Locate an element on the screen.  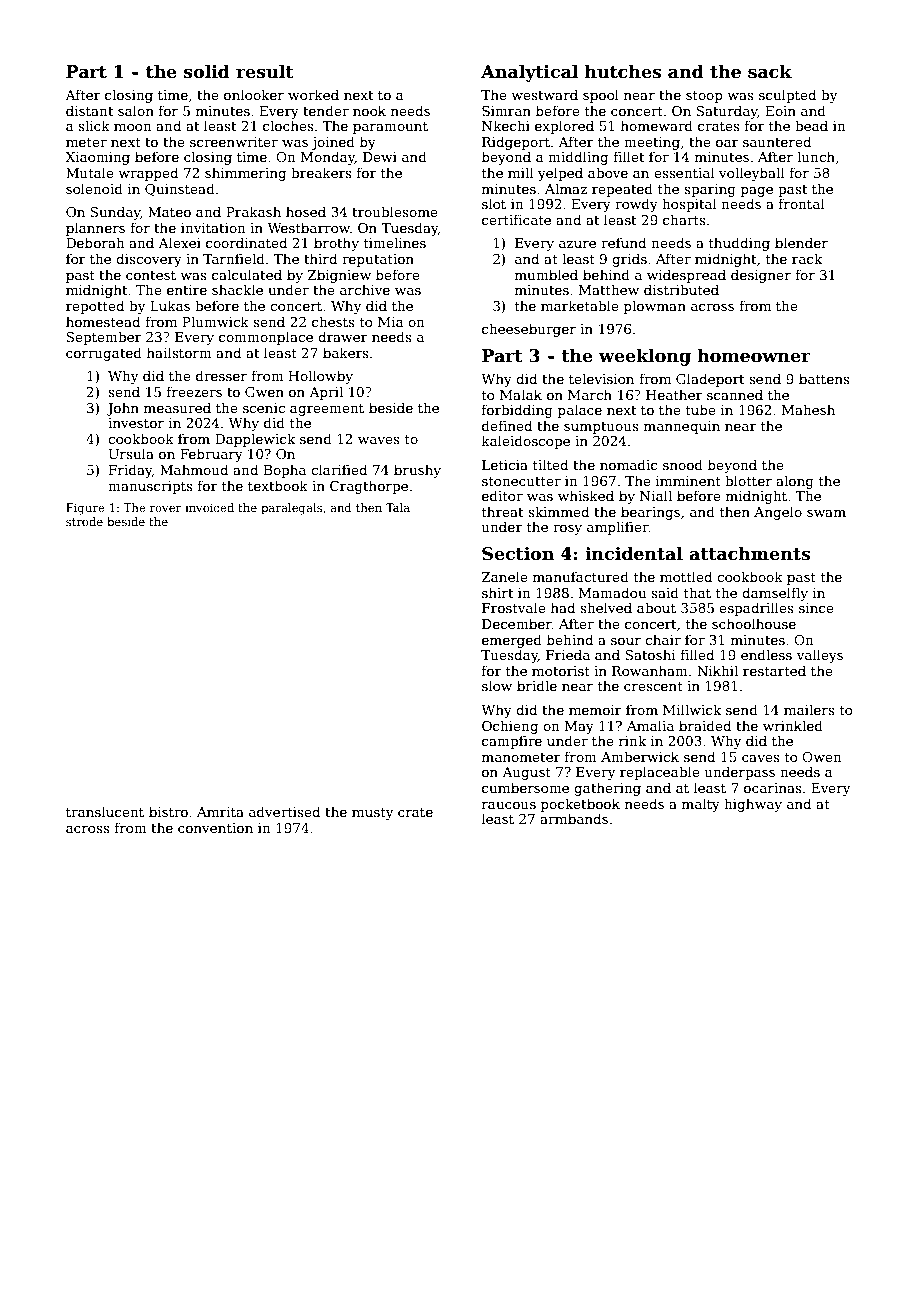
blender is located at coordinates (801, 242).
